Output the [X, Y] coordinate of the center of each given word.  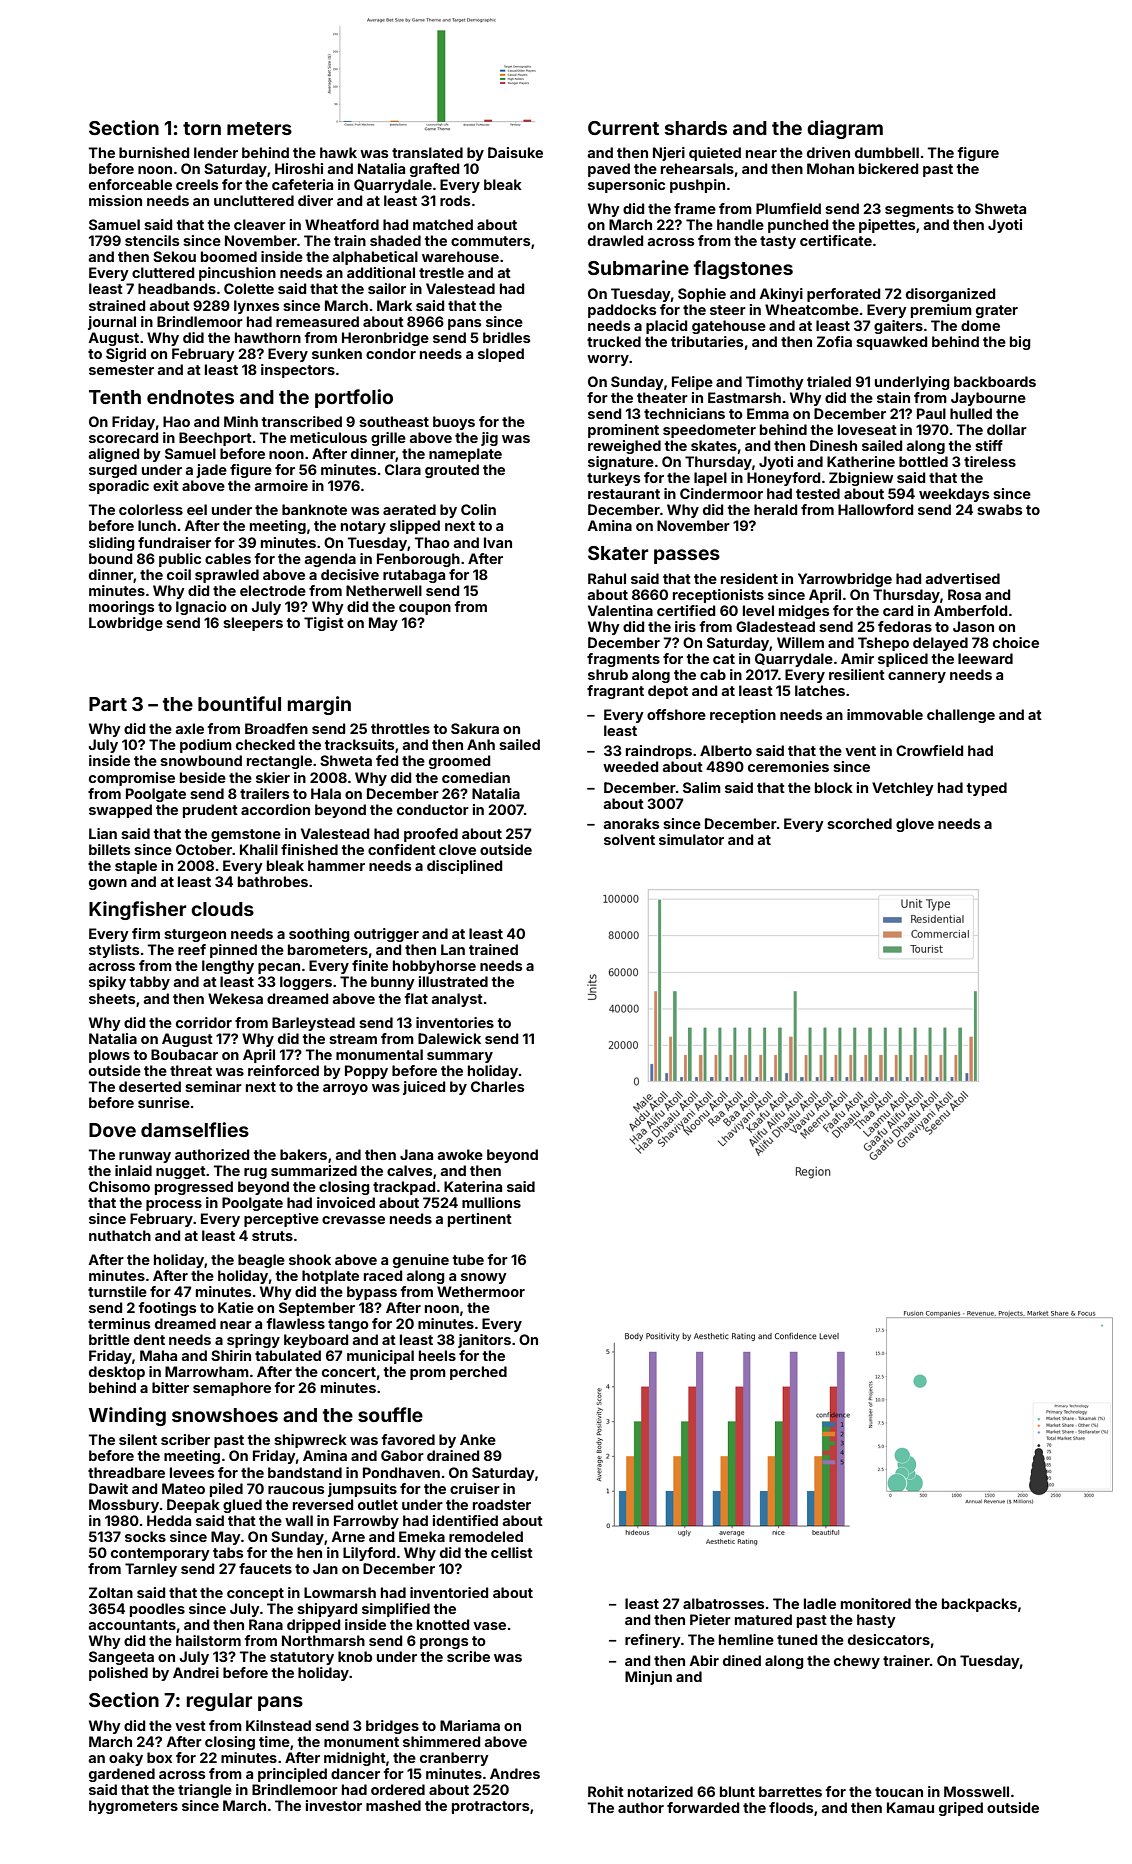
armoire [281, 485]
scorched [859, 823]
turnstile [117, 1291]
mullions [491, 1202]
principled [292, 1775]
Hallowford [875, 509]
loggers [306, 983]
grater [997, 311]
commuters [490, 241]
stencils [152, 240]
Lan [453, 949]
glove [915, 825]
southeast [394, 421]
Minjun [648, 1678]
